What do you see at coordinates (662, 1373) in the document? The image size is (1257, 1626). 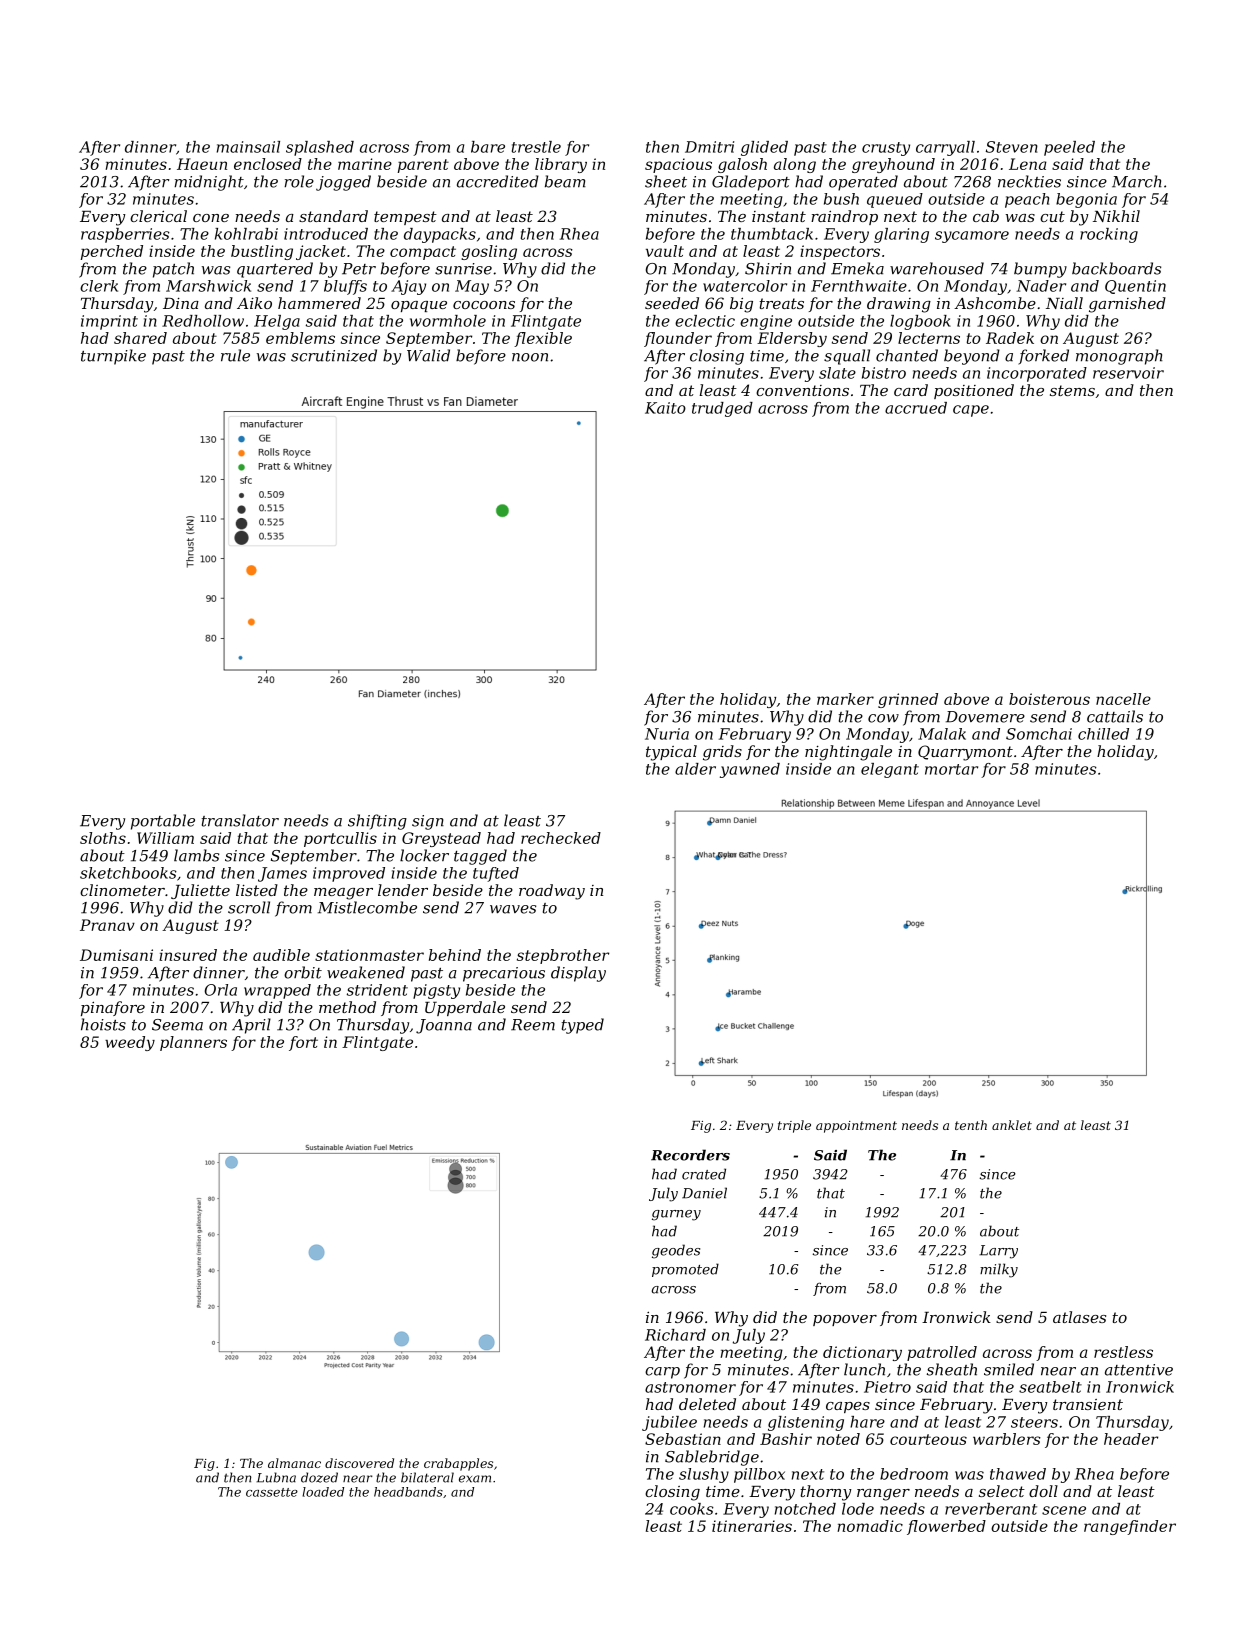 I see `carp` at bounding box center [662, 1373].
